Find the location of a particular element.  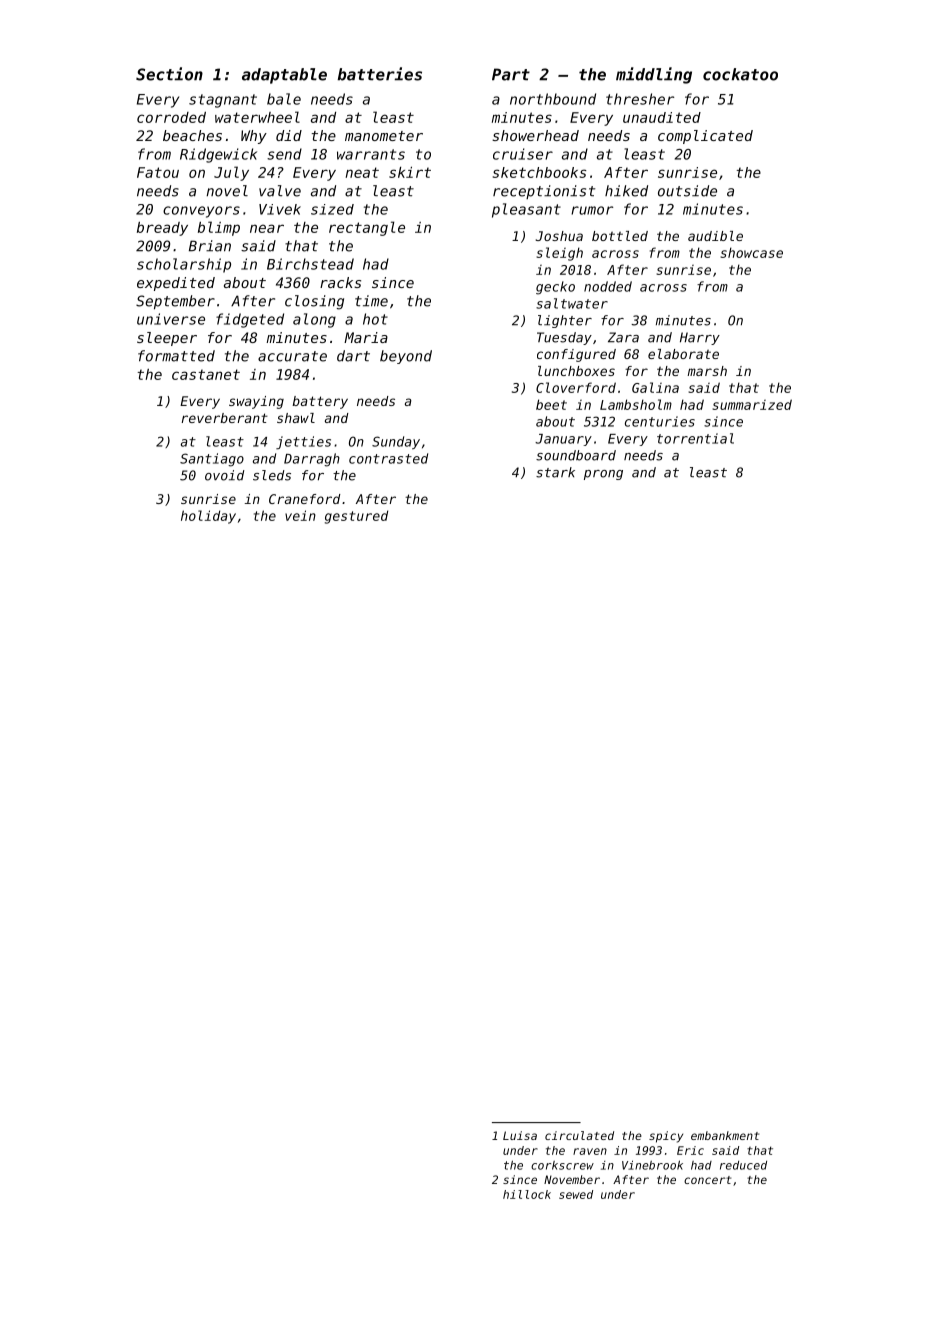

circulated is located at coordinates (579, 1135).
